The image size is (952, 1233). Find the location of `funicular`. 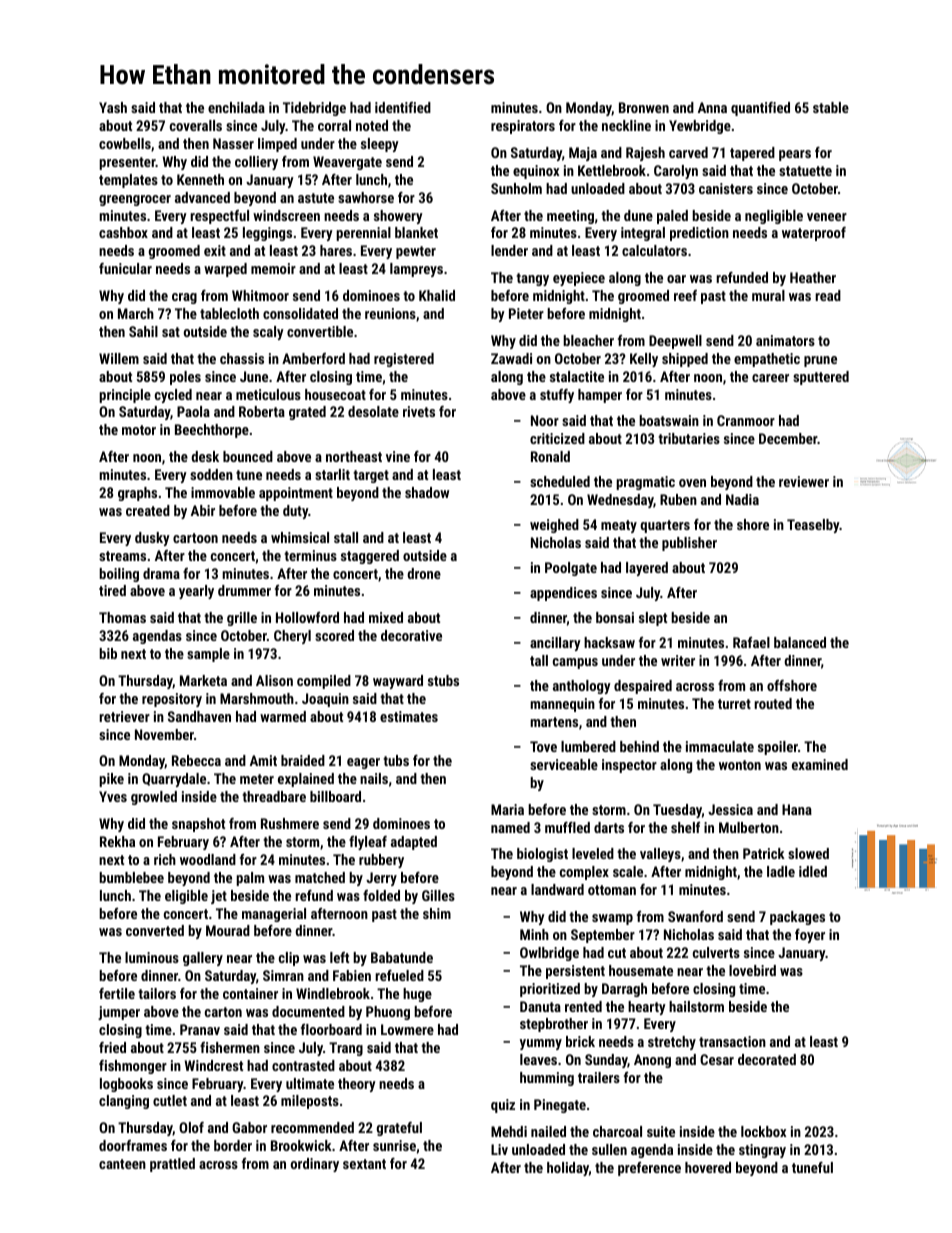

funicular is located at coordinates (125, 268).
